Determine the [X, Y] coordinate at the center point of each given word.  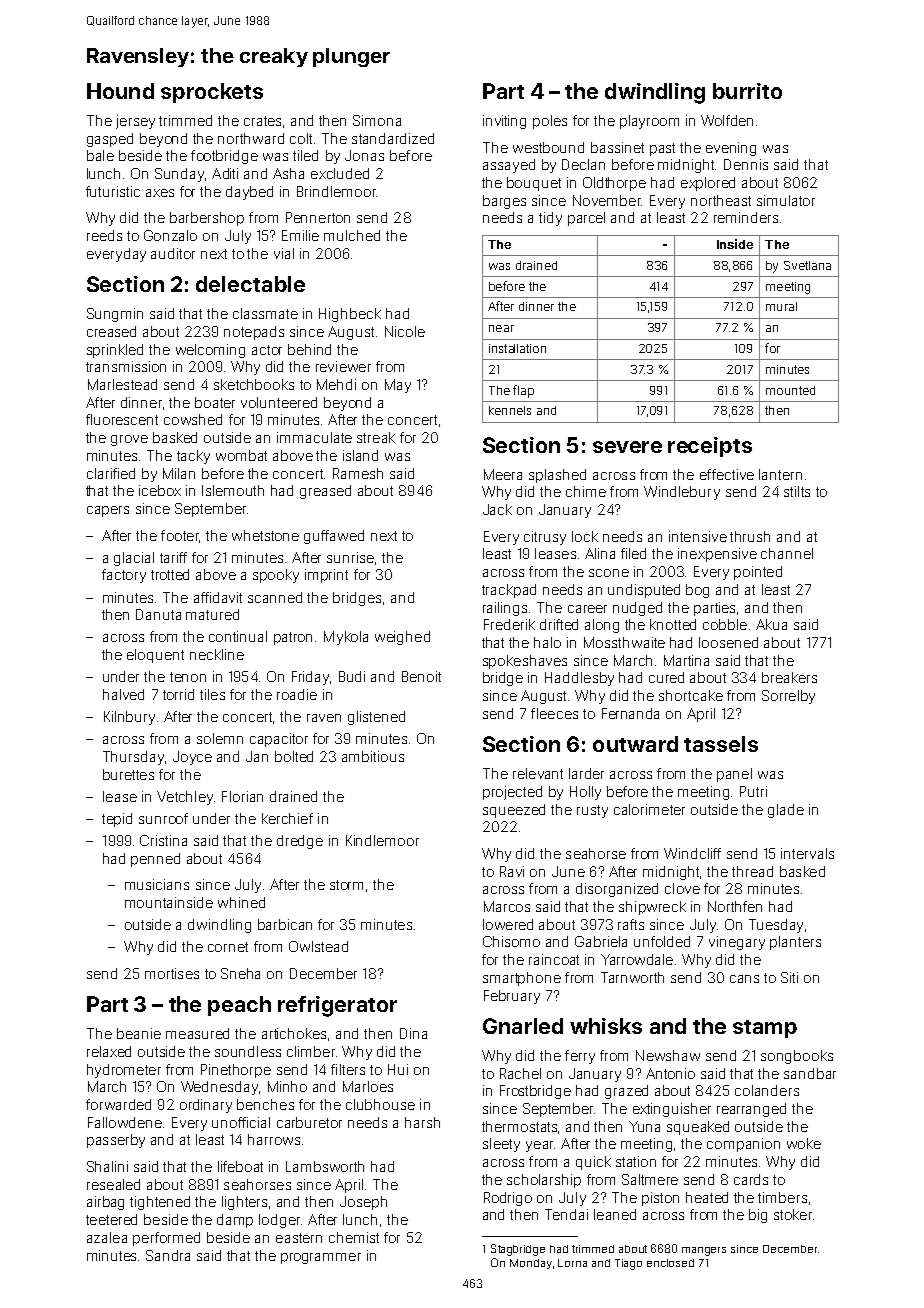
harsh [422, 1122]
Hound [120, 91]
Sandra [168, 1255]
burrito [747, 91]
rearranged [751, 1110]
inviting [504, 122]
